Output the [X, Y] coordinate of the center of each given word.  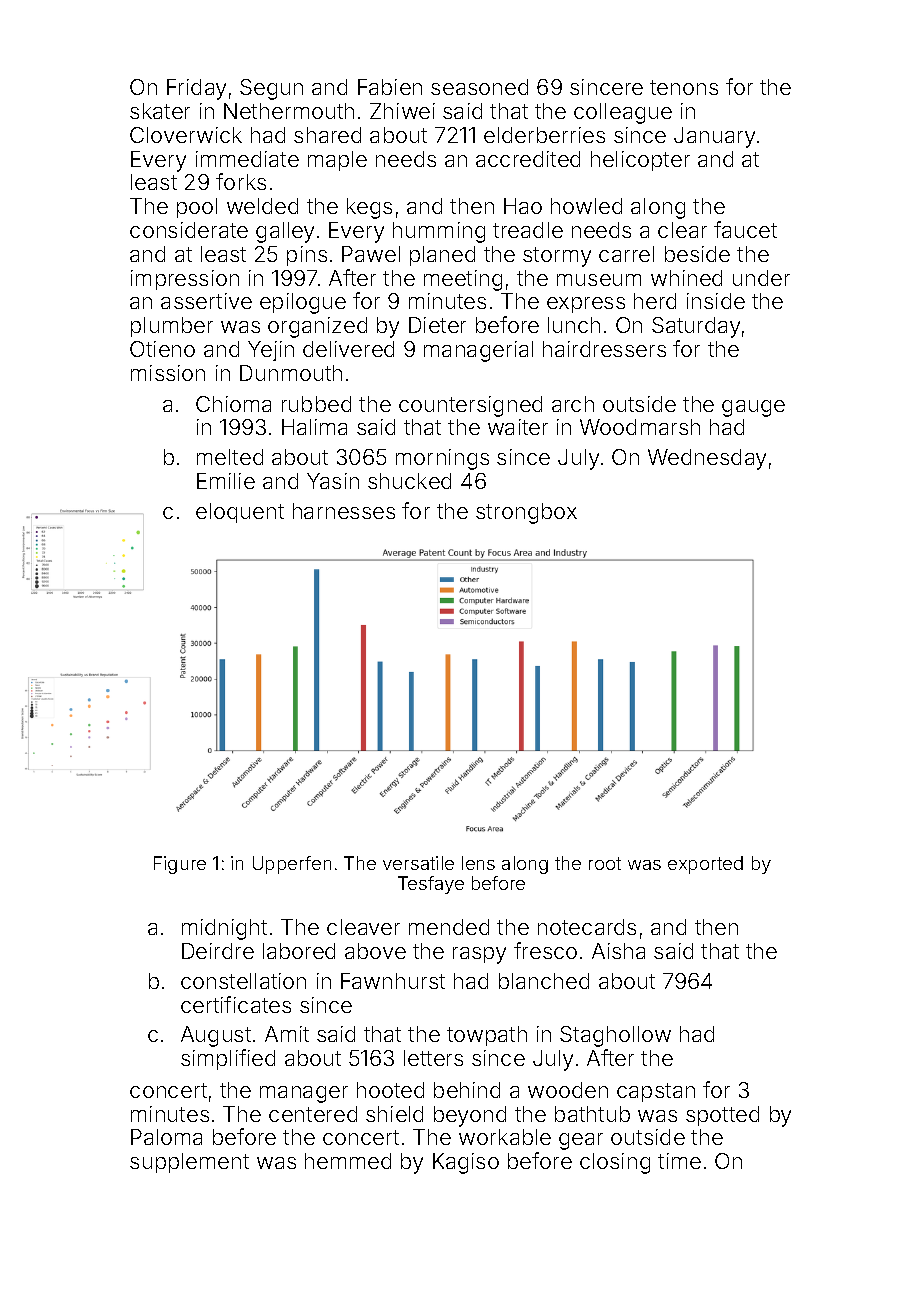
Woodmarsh [640, 427]
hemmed [348, 1161]
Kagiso [466, 1163]
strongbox [526, 513]
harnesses [344, 511]
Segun [271, 89]
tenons [684, 87]
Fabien [390, 87]
